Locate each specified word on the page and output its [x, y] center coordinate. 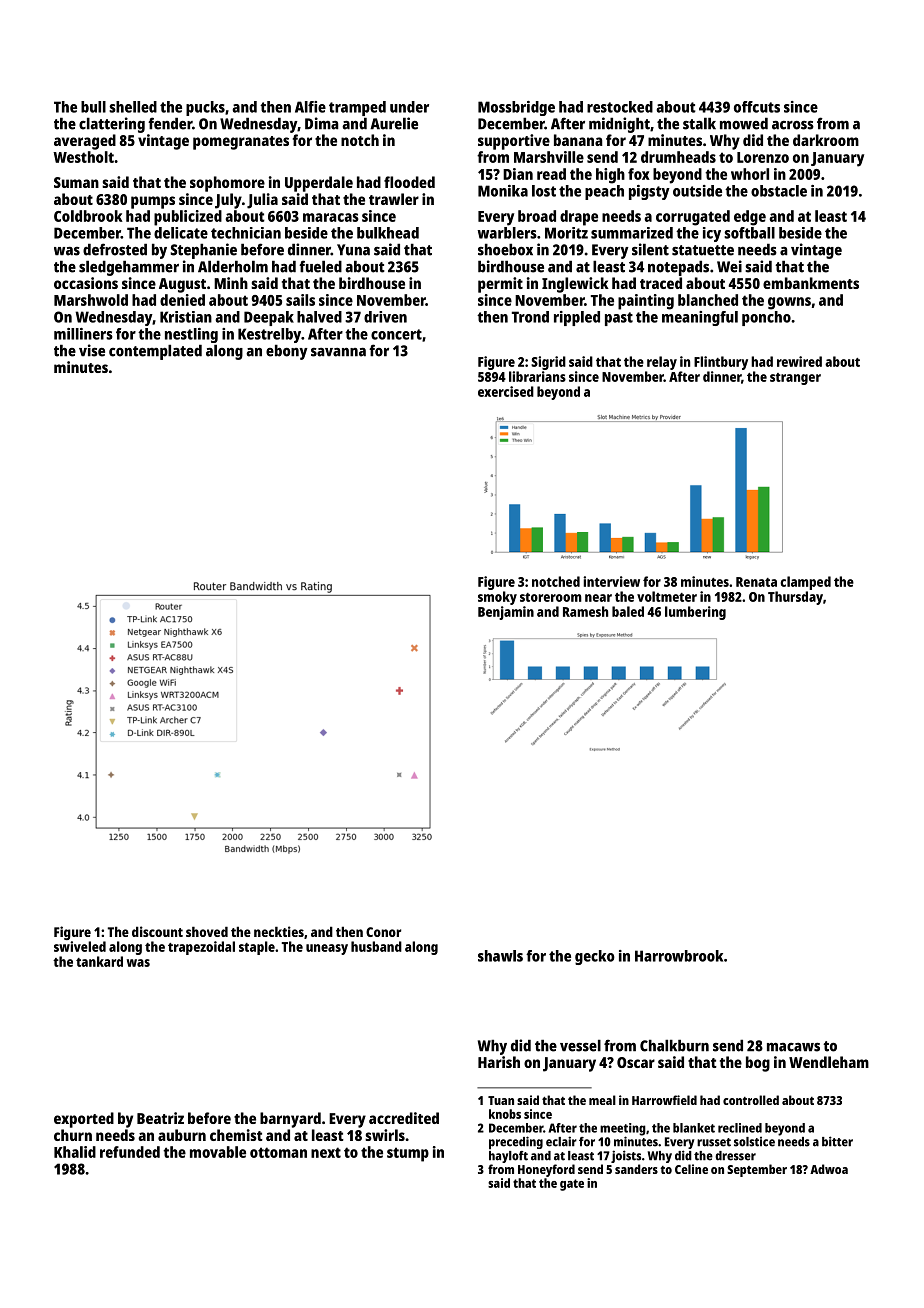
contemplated [155, 352]
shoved [207, 931]
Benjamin [506, 613]
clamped [805, 583]
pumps [153, 202]
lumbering [695, 613]
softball [749, 233]
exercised [506, 391]
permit [500, 285]
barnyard [290, 1120]
